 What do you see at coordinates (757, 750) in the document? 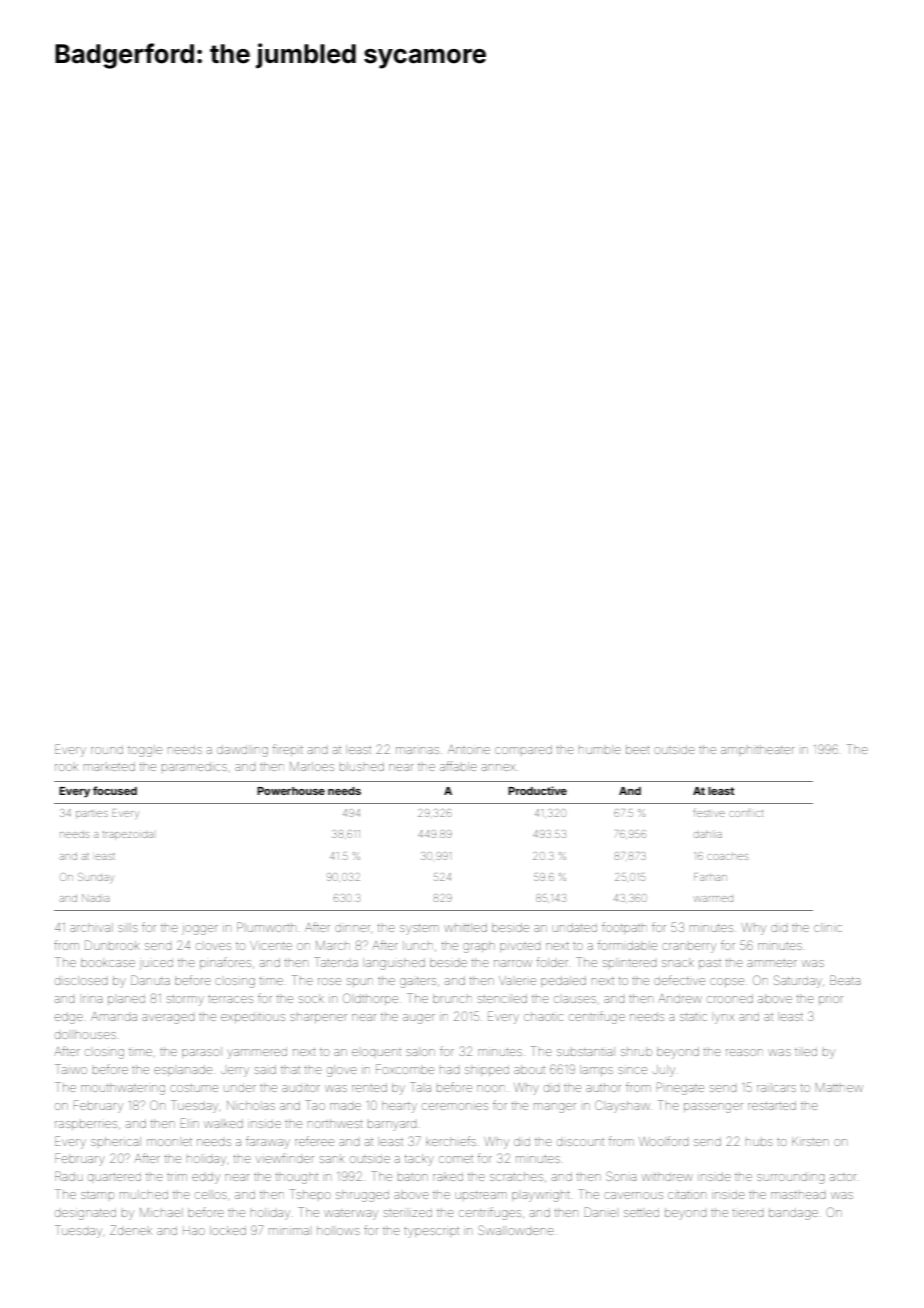
I see `amphitheater` at bounding box center [757, 750].
